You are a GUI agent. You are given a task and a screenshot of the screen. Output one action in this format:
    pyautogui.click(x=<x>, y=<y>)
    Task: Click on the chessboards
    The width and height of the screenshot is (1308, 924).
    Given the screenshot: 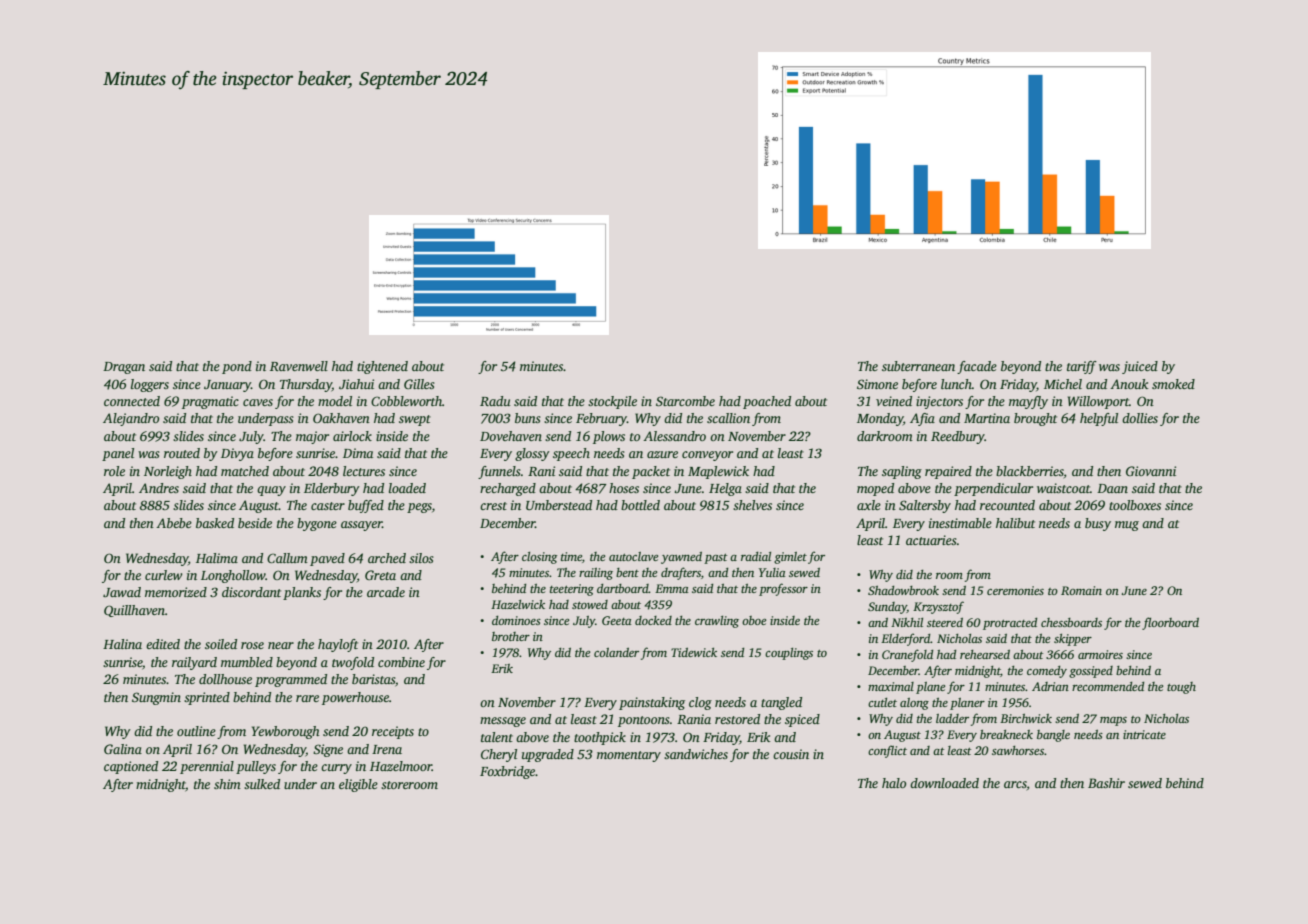 What is the action you would take?
    pyautogui.click(x=1071, y=622)
